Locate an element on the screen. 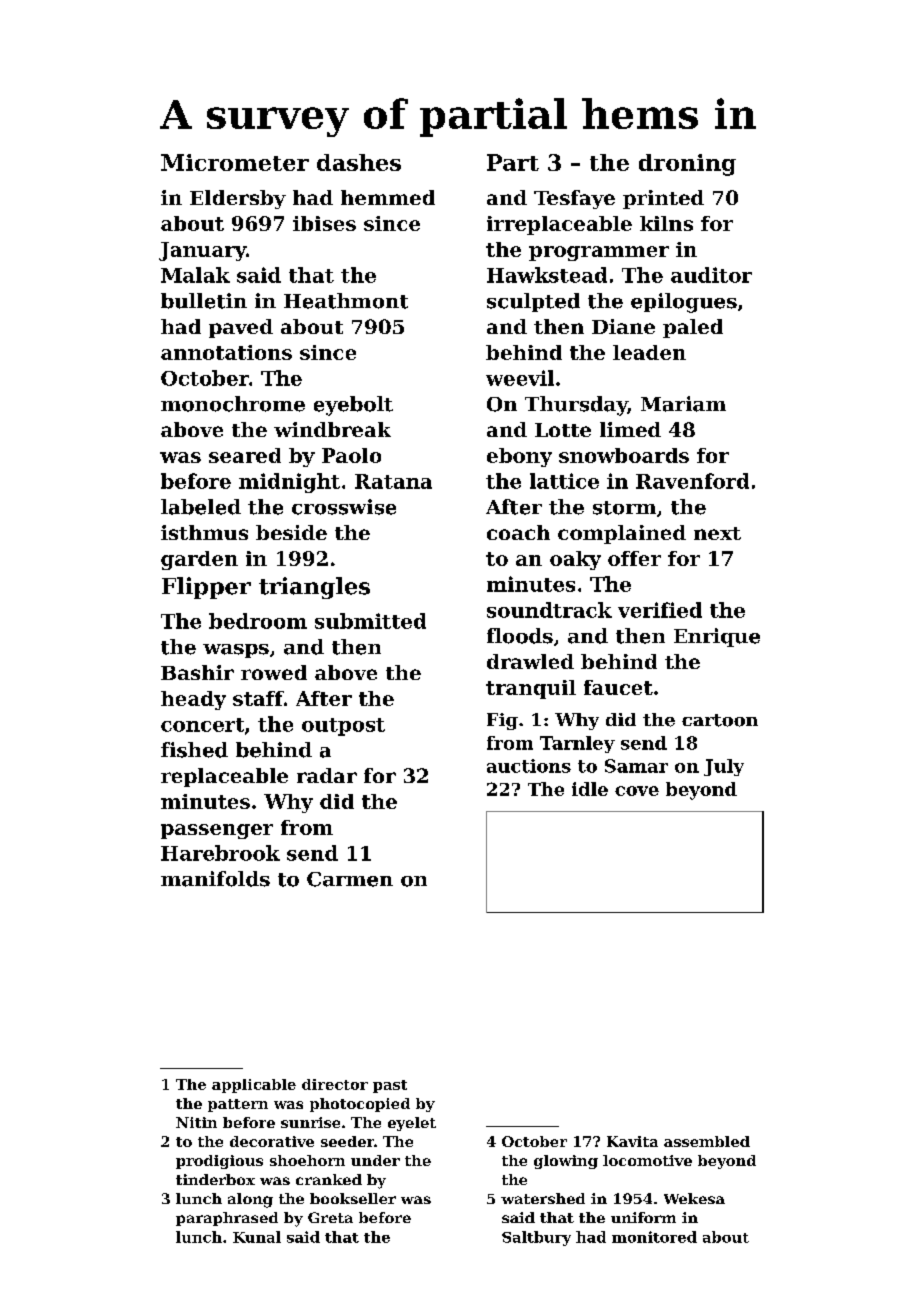 The height and width of the screenshot is (1311, 924). Tesfaye is located at coordinates (574, 199).
